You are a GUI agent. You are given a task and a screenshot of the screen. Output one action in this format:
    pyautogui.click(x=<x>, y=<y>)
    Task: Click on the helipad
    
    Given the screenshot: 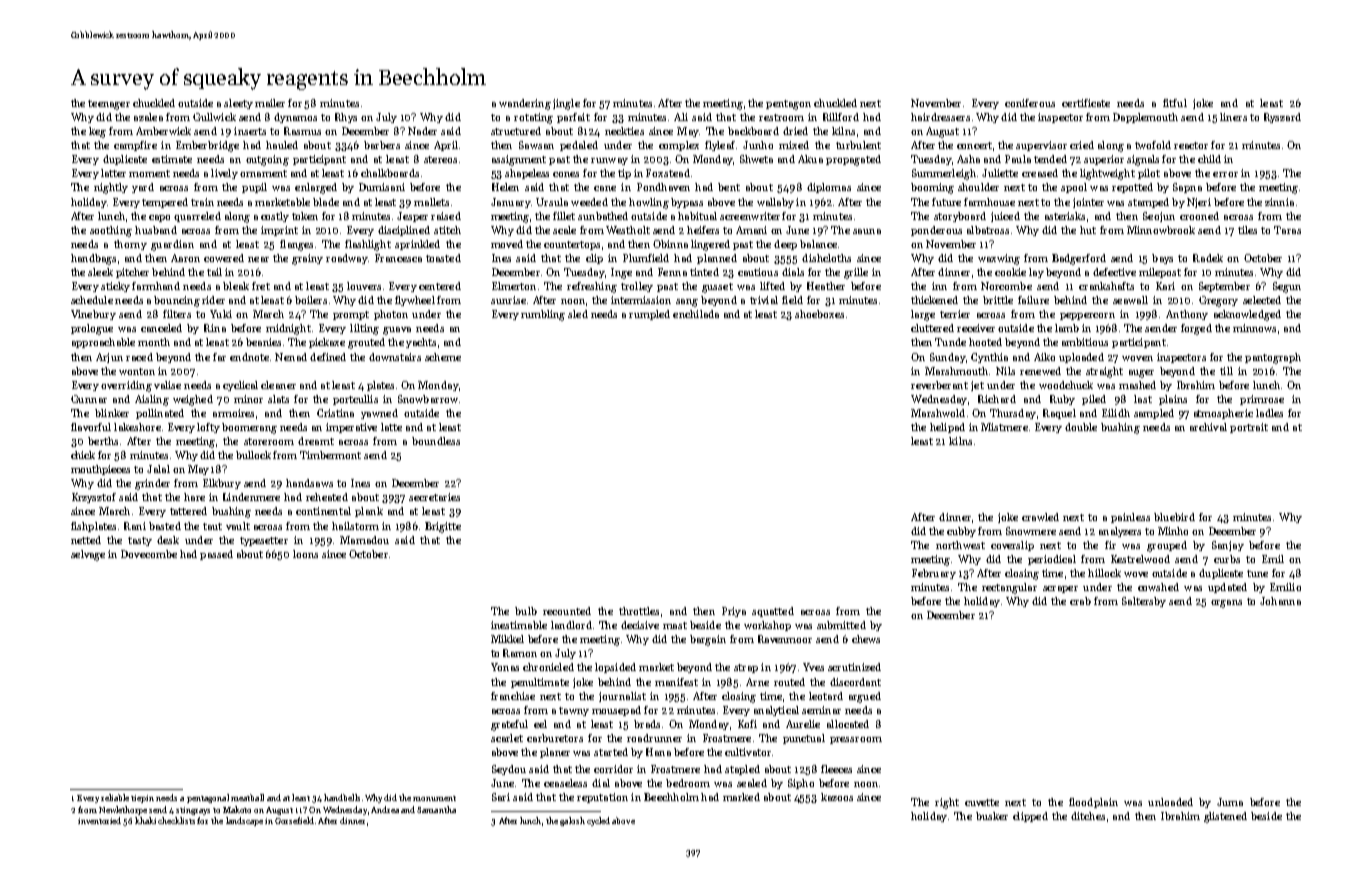 What is the action you would take?
    pyautogui.click(x=947, y=428)
